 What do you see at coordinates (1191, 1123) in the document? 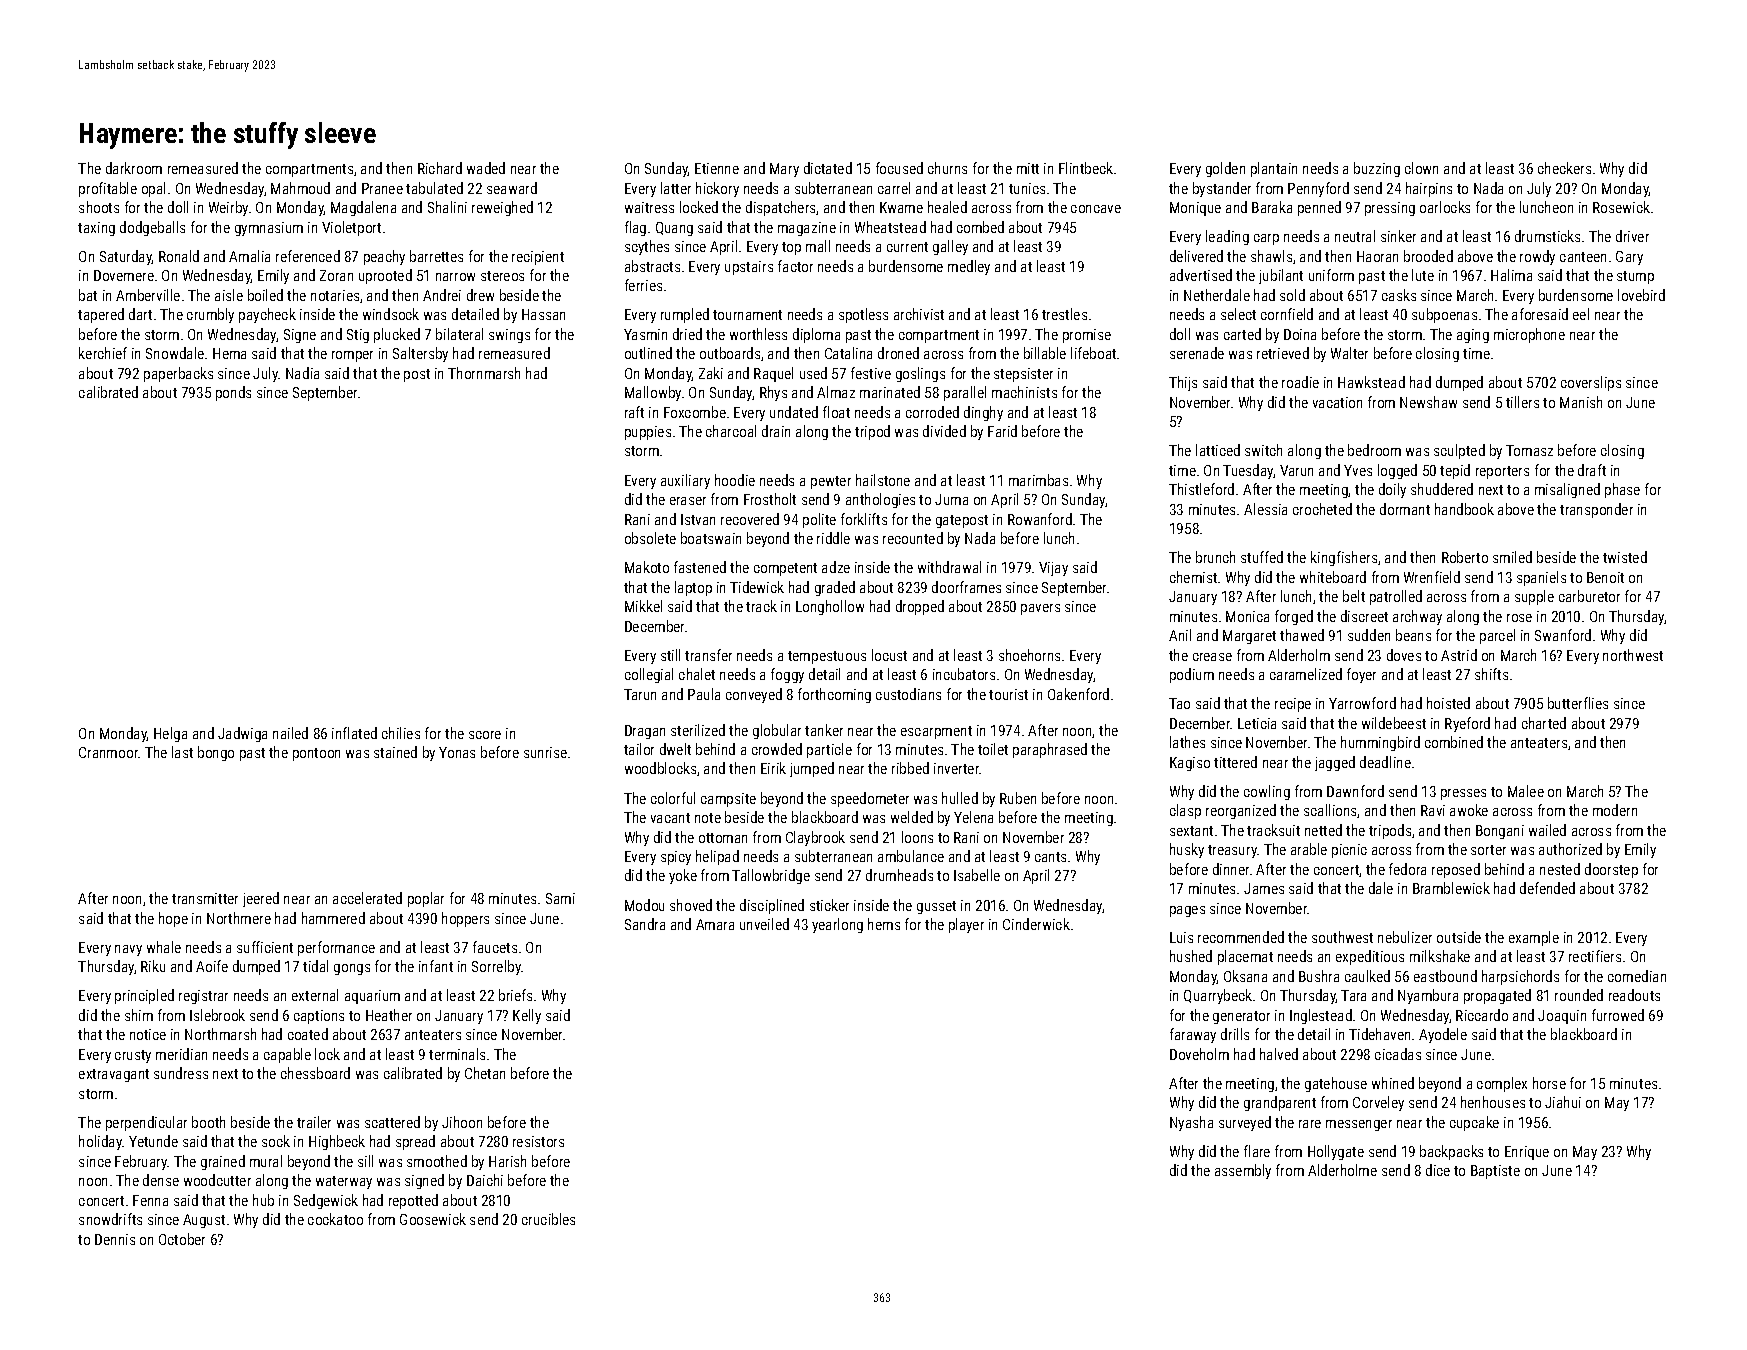
I see `Nyasha` at bounding box center [1191, 1123].
